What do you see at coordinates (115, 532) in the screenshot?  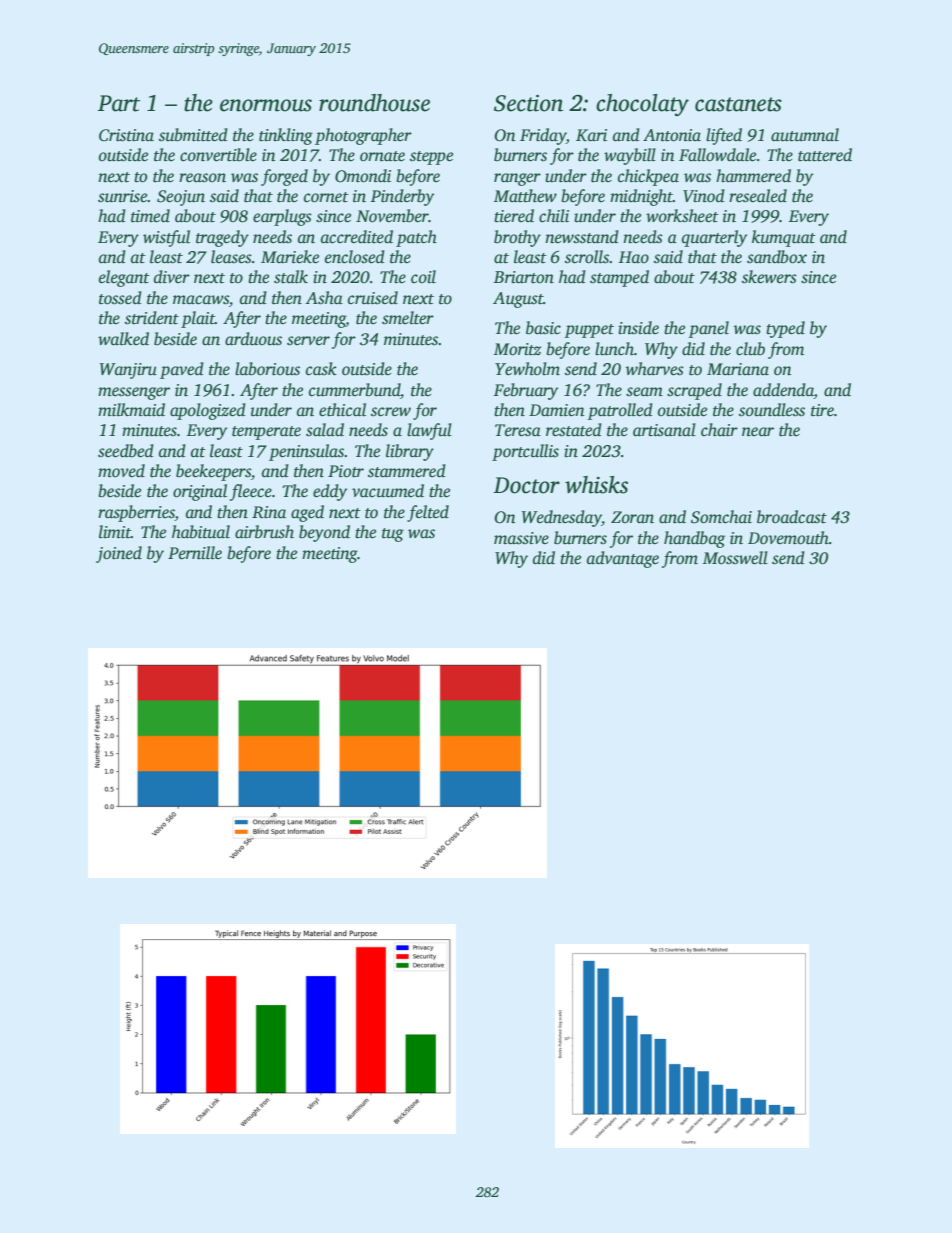 I see `limit` at bounding box center [115, 532].
